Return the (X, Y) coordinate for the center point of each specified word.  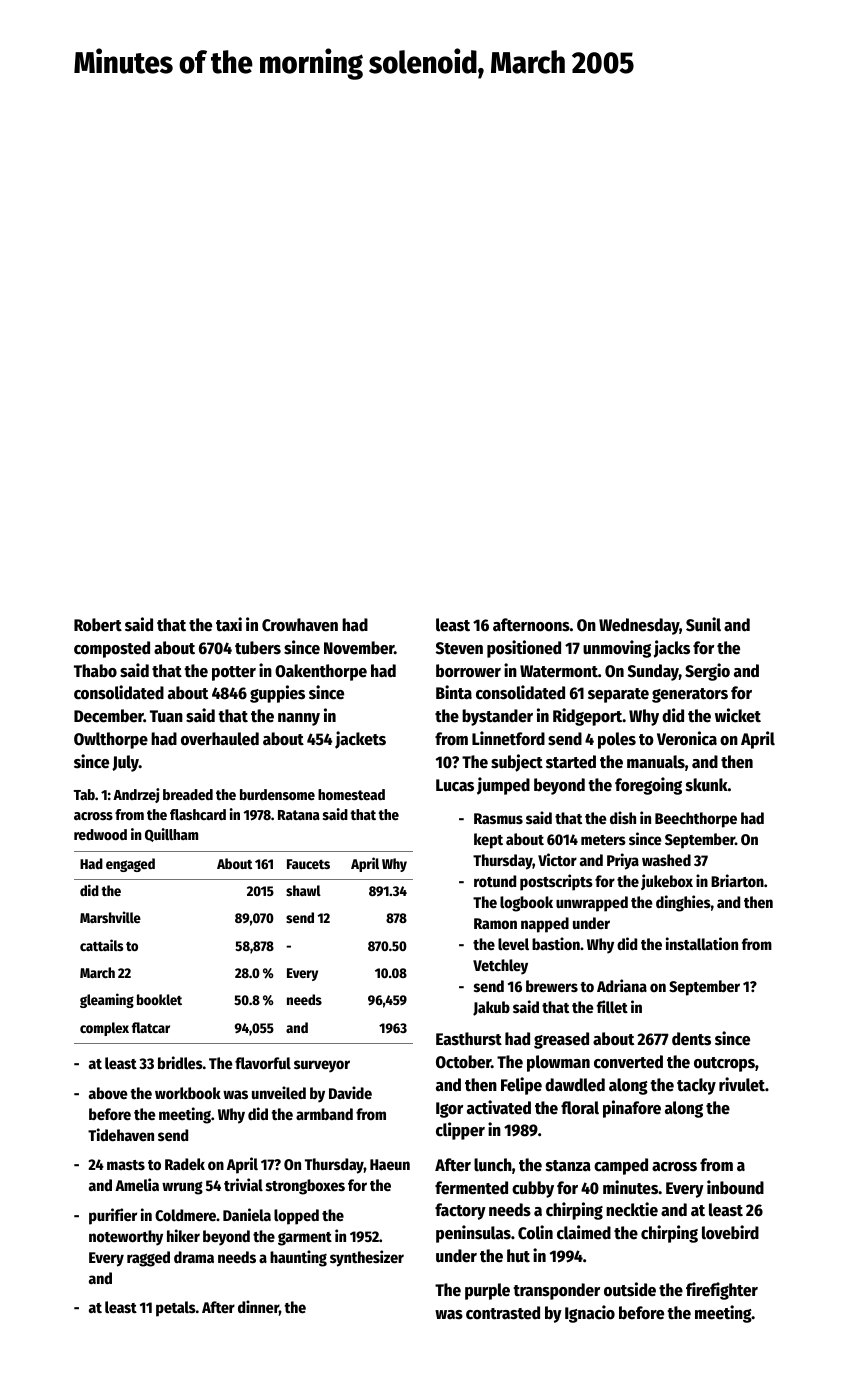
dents (691, 1039)
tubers (258, 648)
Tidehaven (121, 1134)
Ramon (495, 923)
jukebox (667, 882)
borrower (468, 671)
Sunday (653, 672)
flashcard (198, 814)
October (463, 1062)
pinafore (632, 1109)
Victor (557, 859)
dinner (258, 1306)
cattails (101, 945)
